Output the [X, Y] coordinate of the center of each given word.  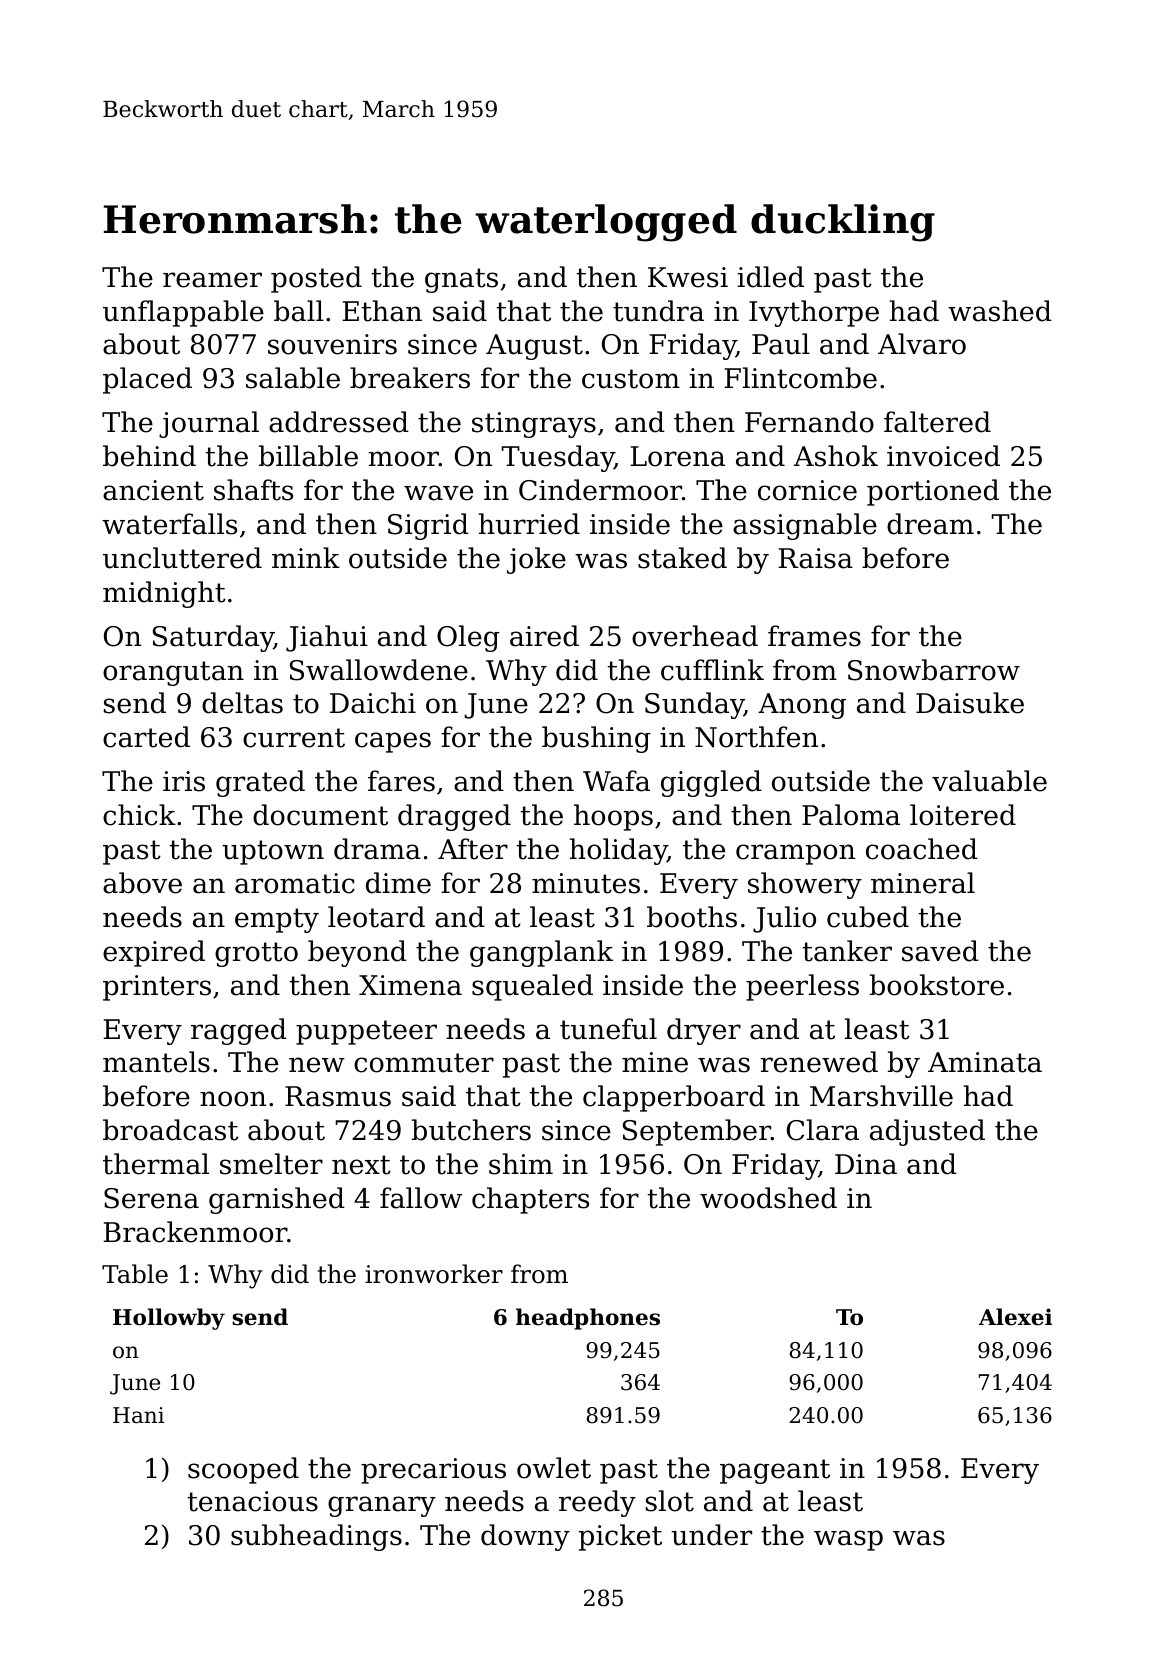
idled [770, 277]
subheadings [316, 1537]
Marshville [881, 1096]
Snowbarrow [934, 670]
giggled [711, 783]
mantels [156, 1062]
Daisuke [970, 703]
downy [525, 1537]
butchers [471, 1130]
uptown [273, 852]
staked [682, 558]
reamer [212, 280]
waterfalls [169, 524]
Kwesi [688, 277]
